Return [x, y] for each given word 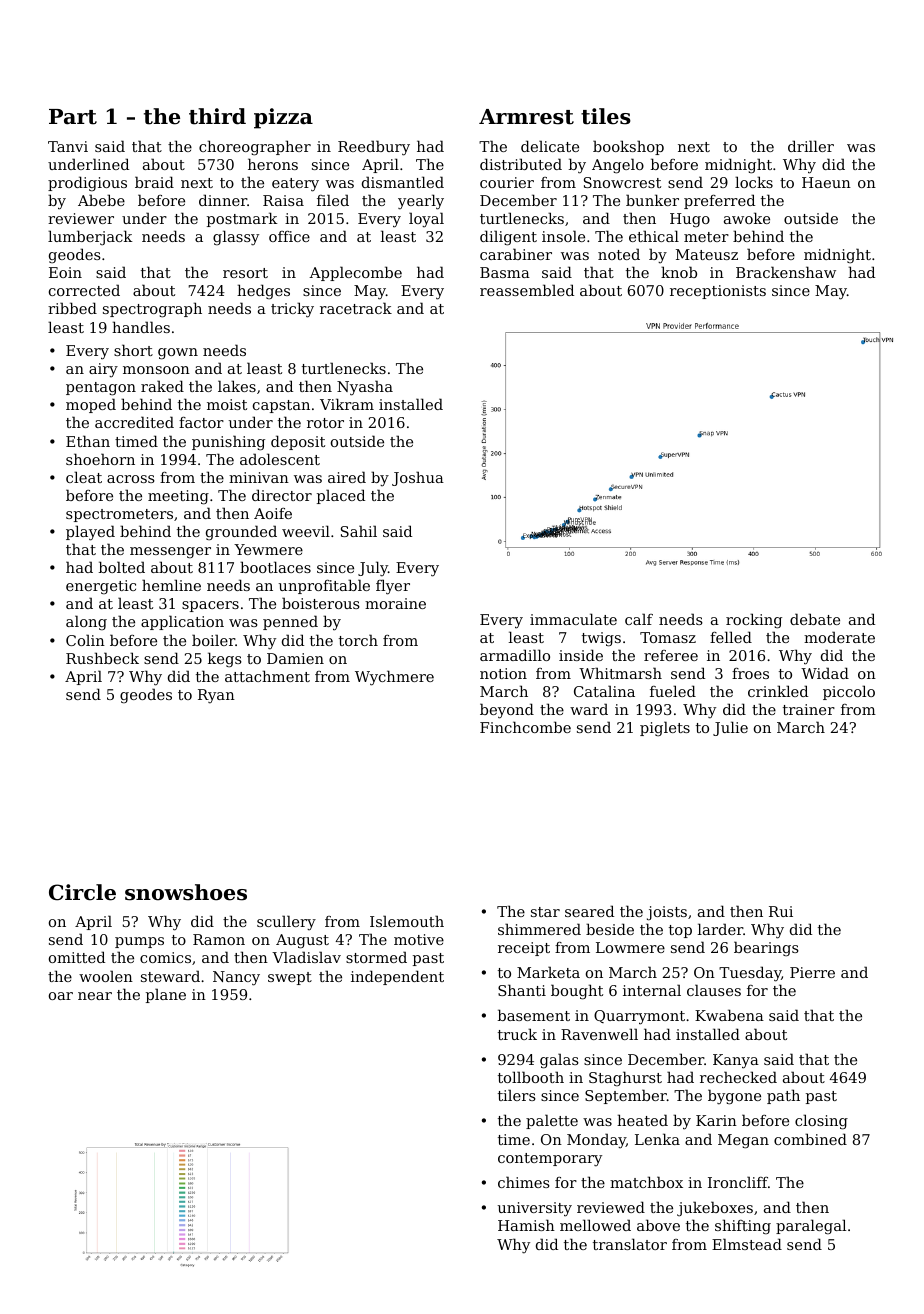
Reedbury [374, 148]
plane [166, 995]
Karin [716, 1120]
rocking [754, 621]
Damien [295, 658]
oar [61, 996]
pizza [283, 118]
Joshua [418, 478]
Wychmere [394, 678]
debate [815, 619]
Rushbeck [102, 658]
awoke [747, 218]
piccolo [849, 692]
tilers [517, 1095]
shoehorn [100, 459]
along [86, 622]
